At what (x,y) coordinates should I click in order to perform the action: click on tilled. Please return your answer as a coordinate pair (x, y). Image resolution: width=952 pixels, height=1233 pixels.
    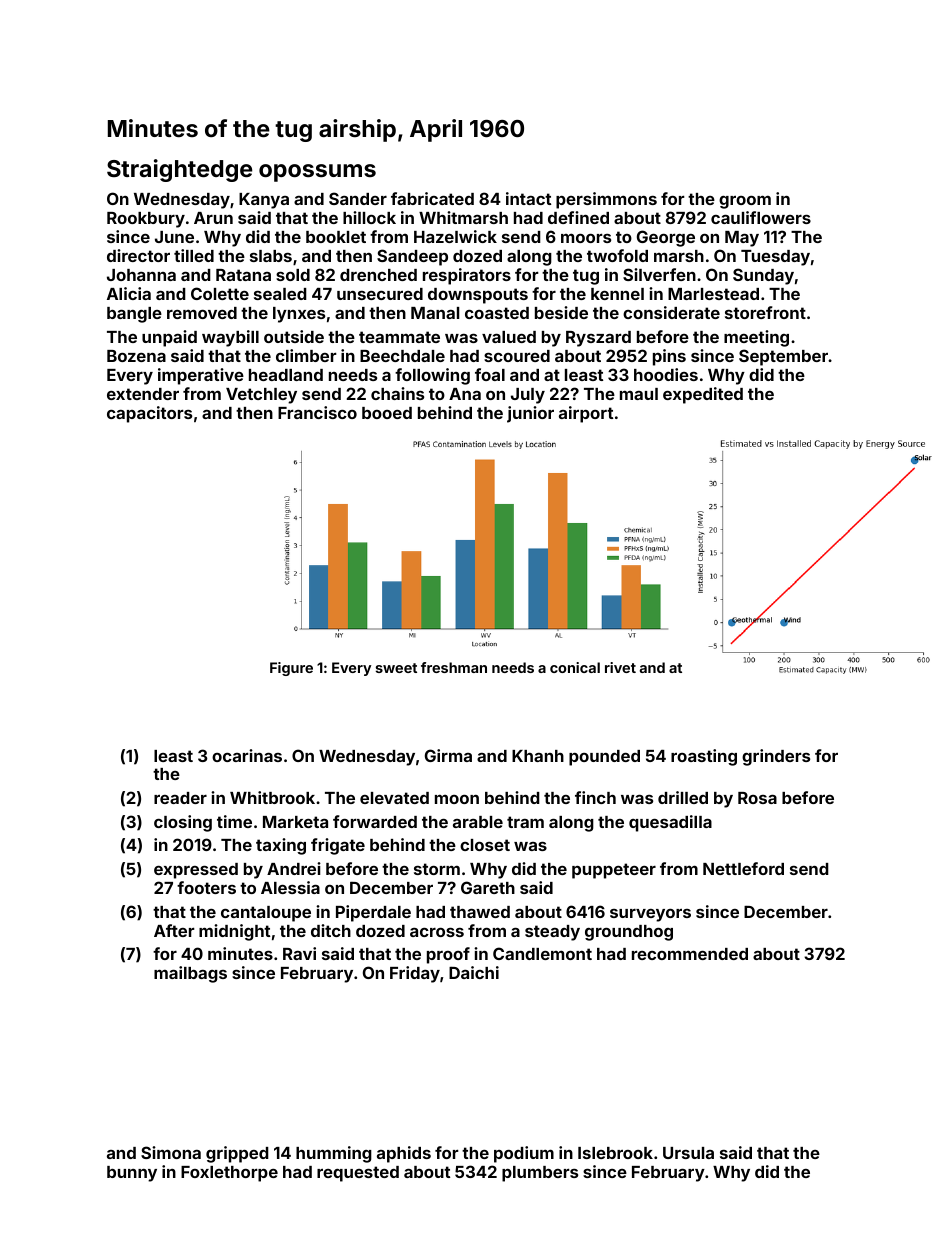
    Looking at the image, I should click on (194, 255).
